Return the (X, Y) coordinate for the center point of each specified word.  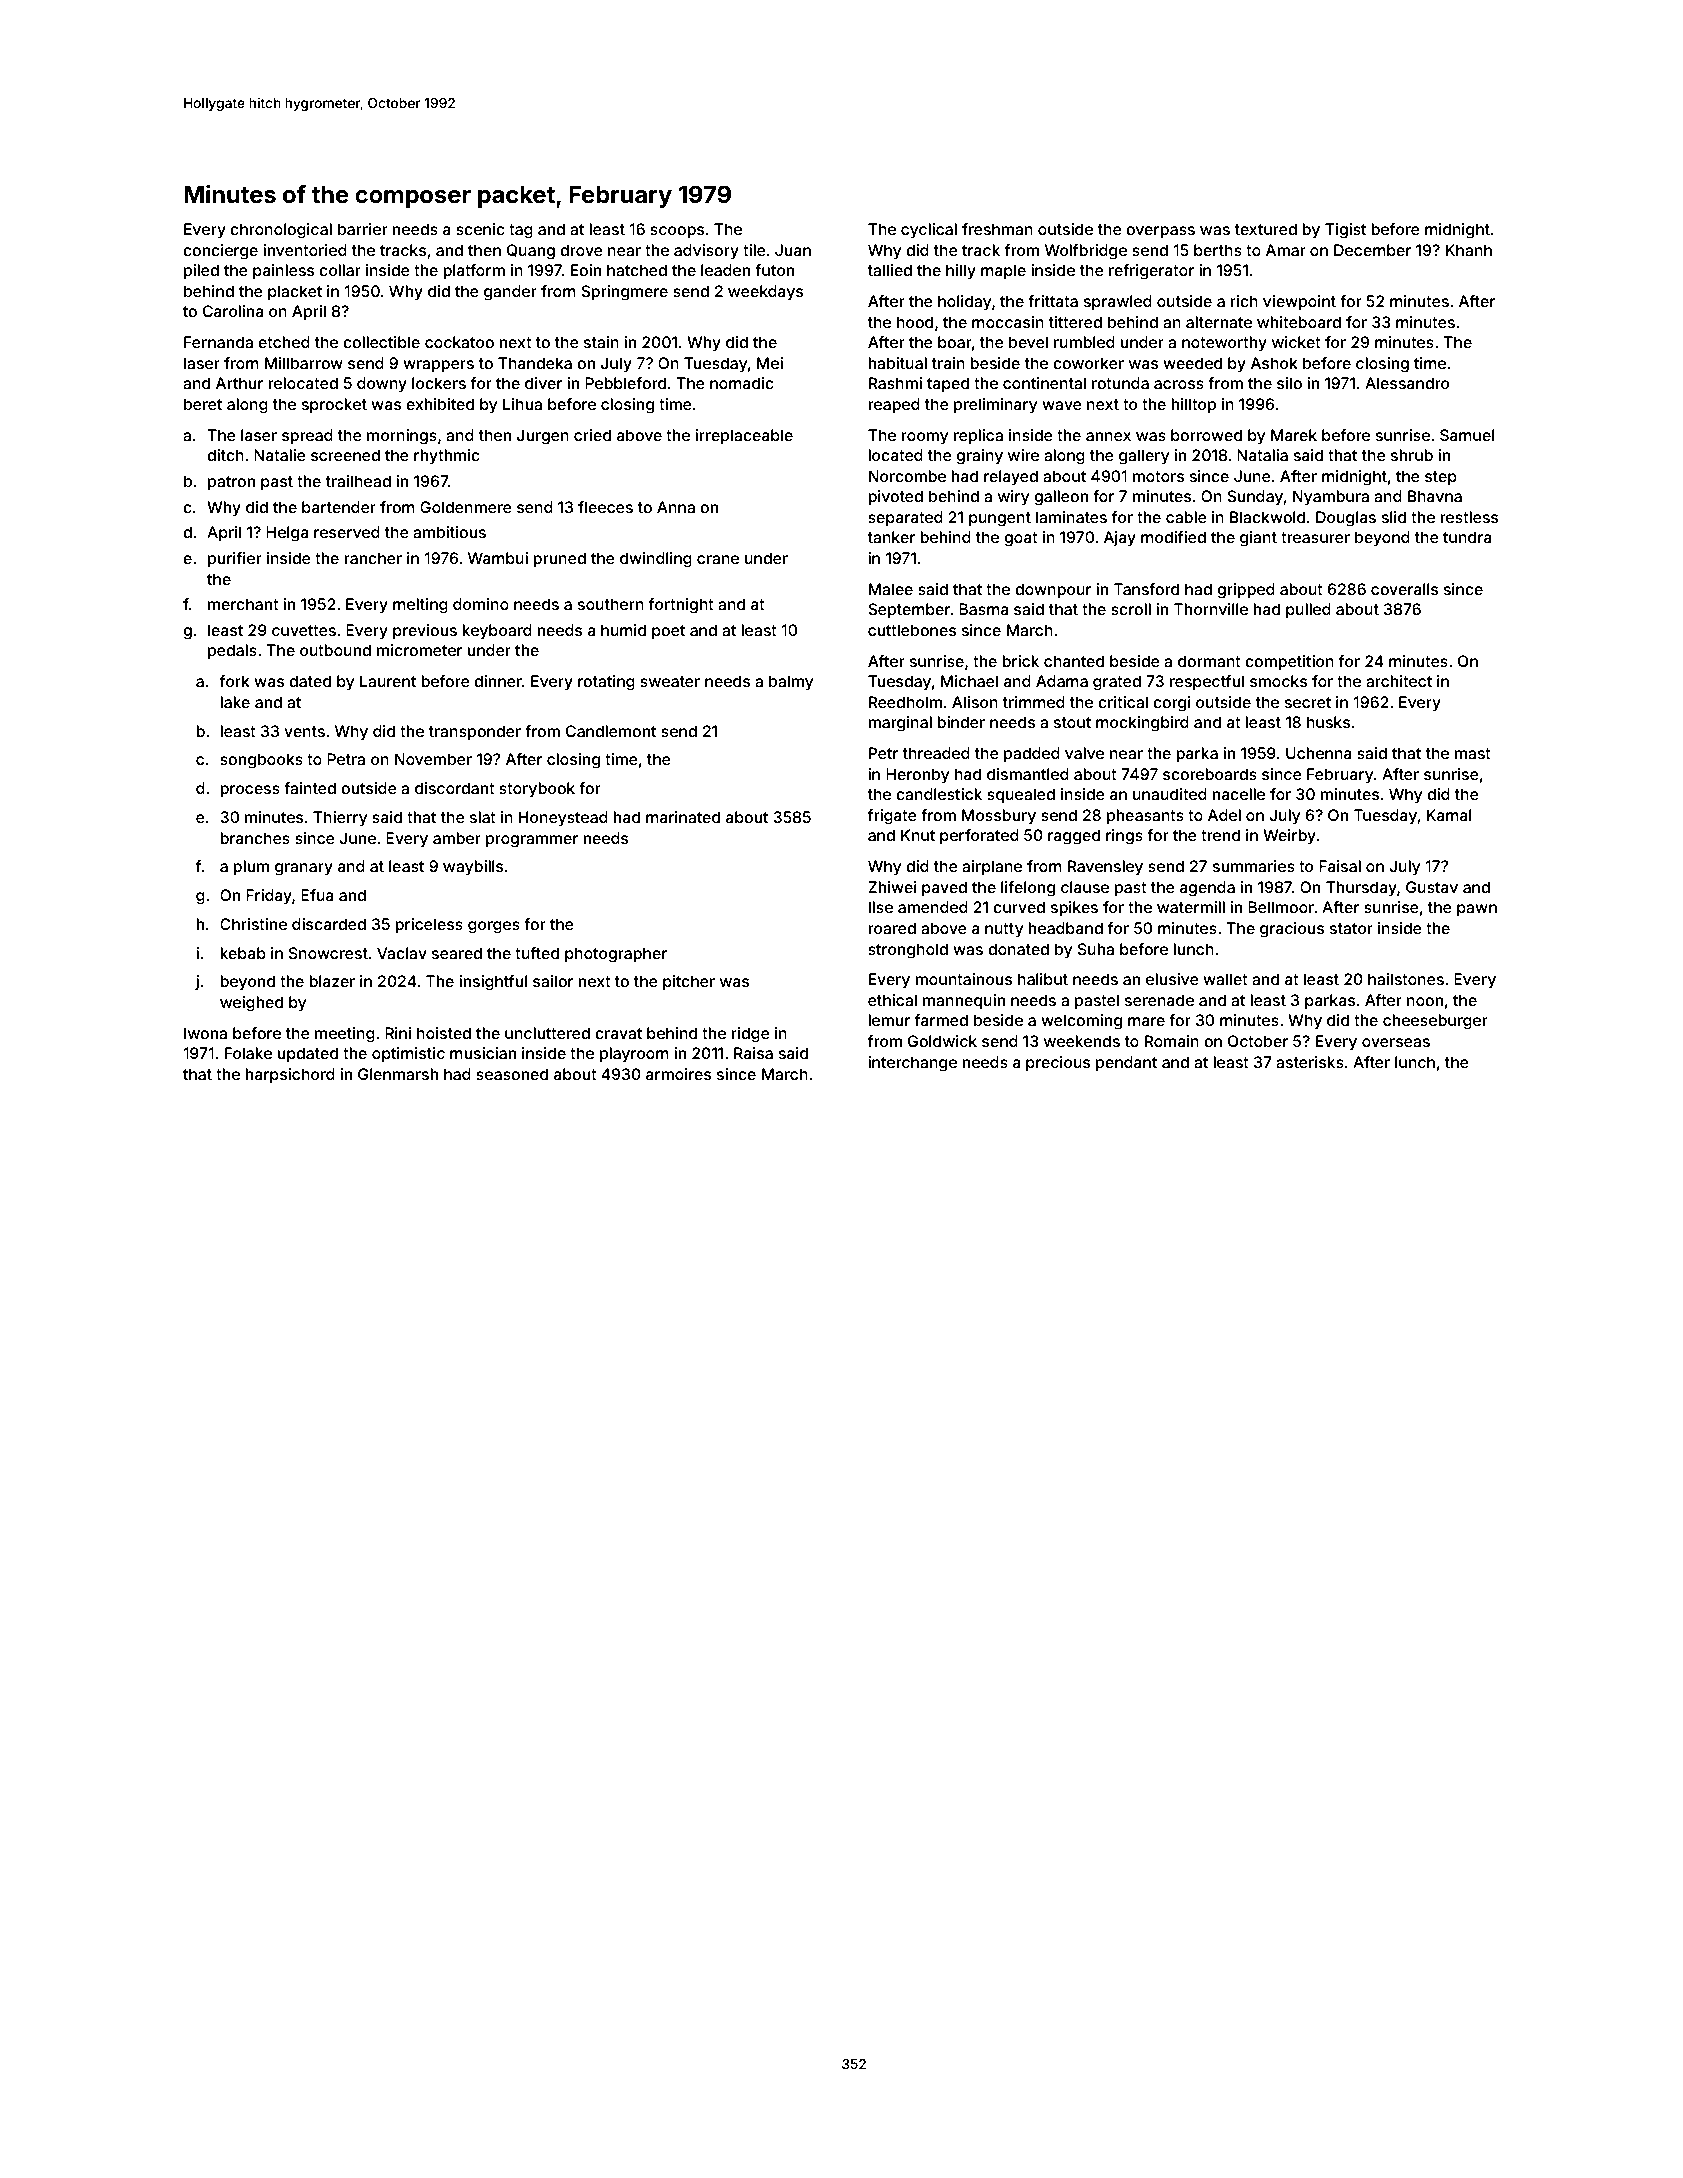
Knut (918, 835)
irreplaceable (744, 436)
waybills (473, 868)
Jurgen (543, 437)
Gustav (1432, 887)
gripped (1246, 591)
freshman (997, 229)
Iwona (205, 1033)
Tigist (1345, 231)
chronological (281, 231)
